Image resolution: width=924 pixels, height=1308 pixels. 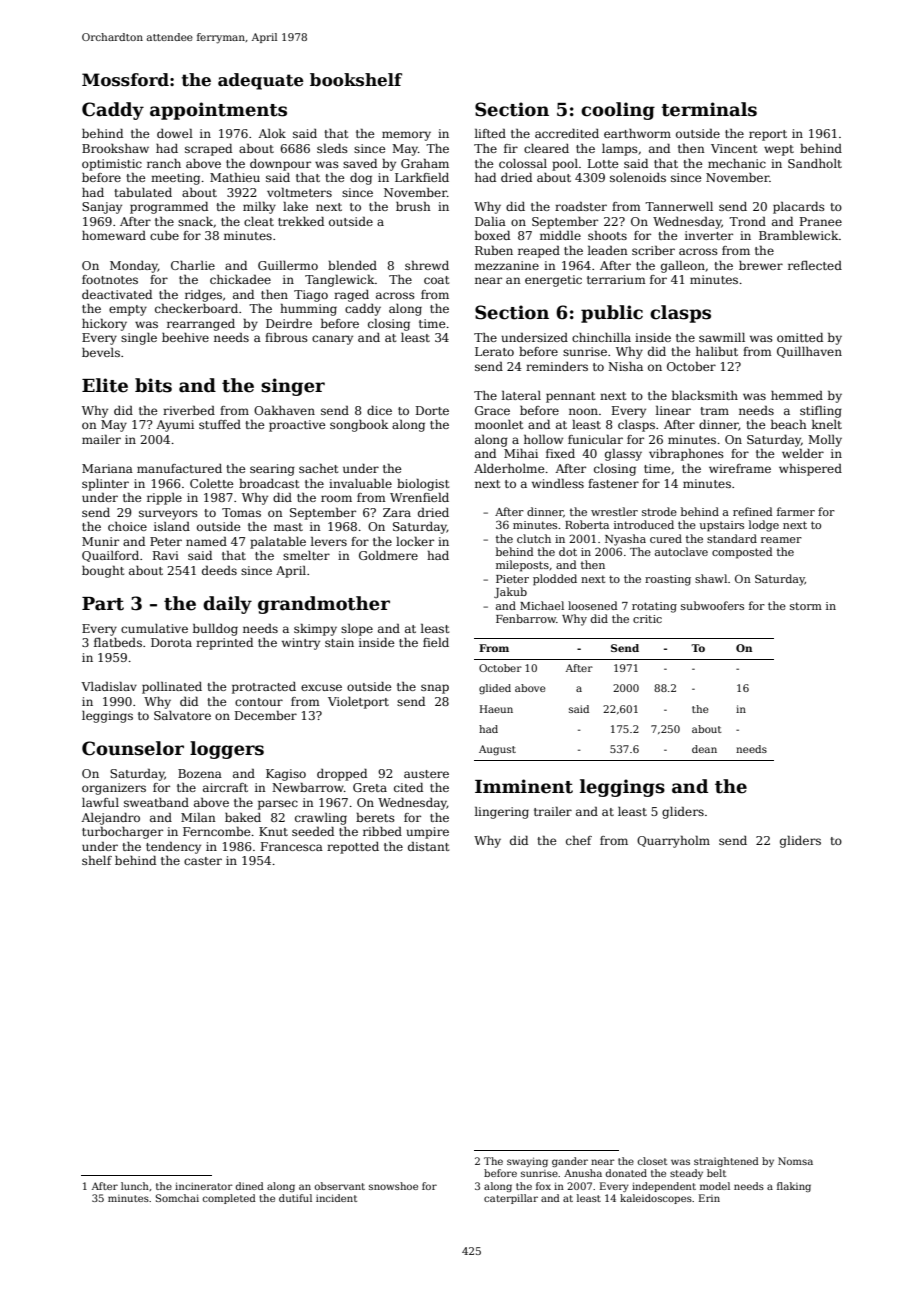 I want to click on dined, so click(x=249, y=1186).
